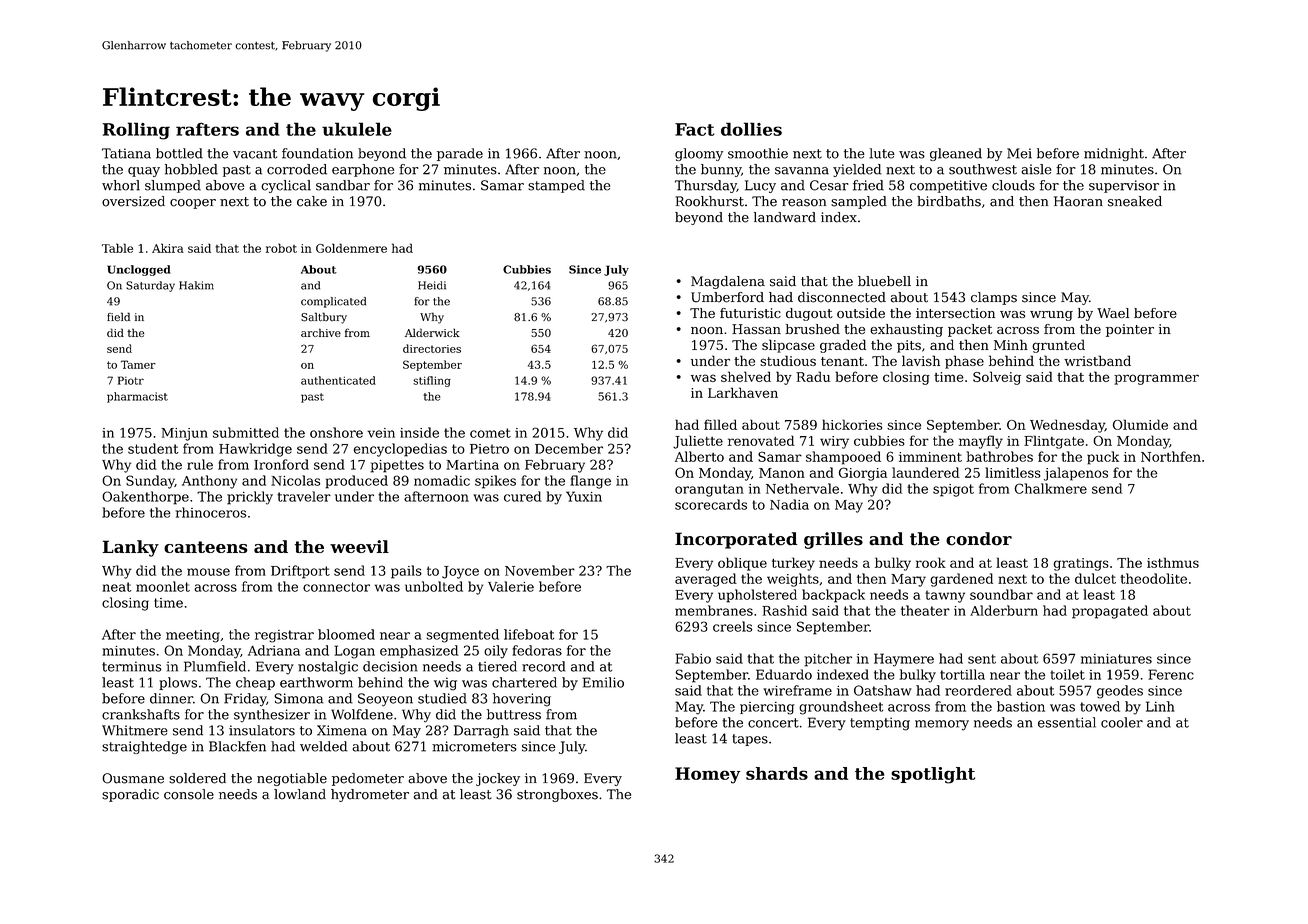  I want to click on dinner, so click(171, 698).
